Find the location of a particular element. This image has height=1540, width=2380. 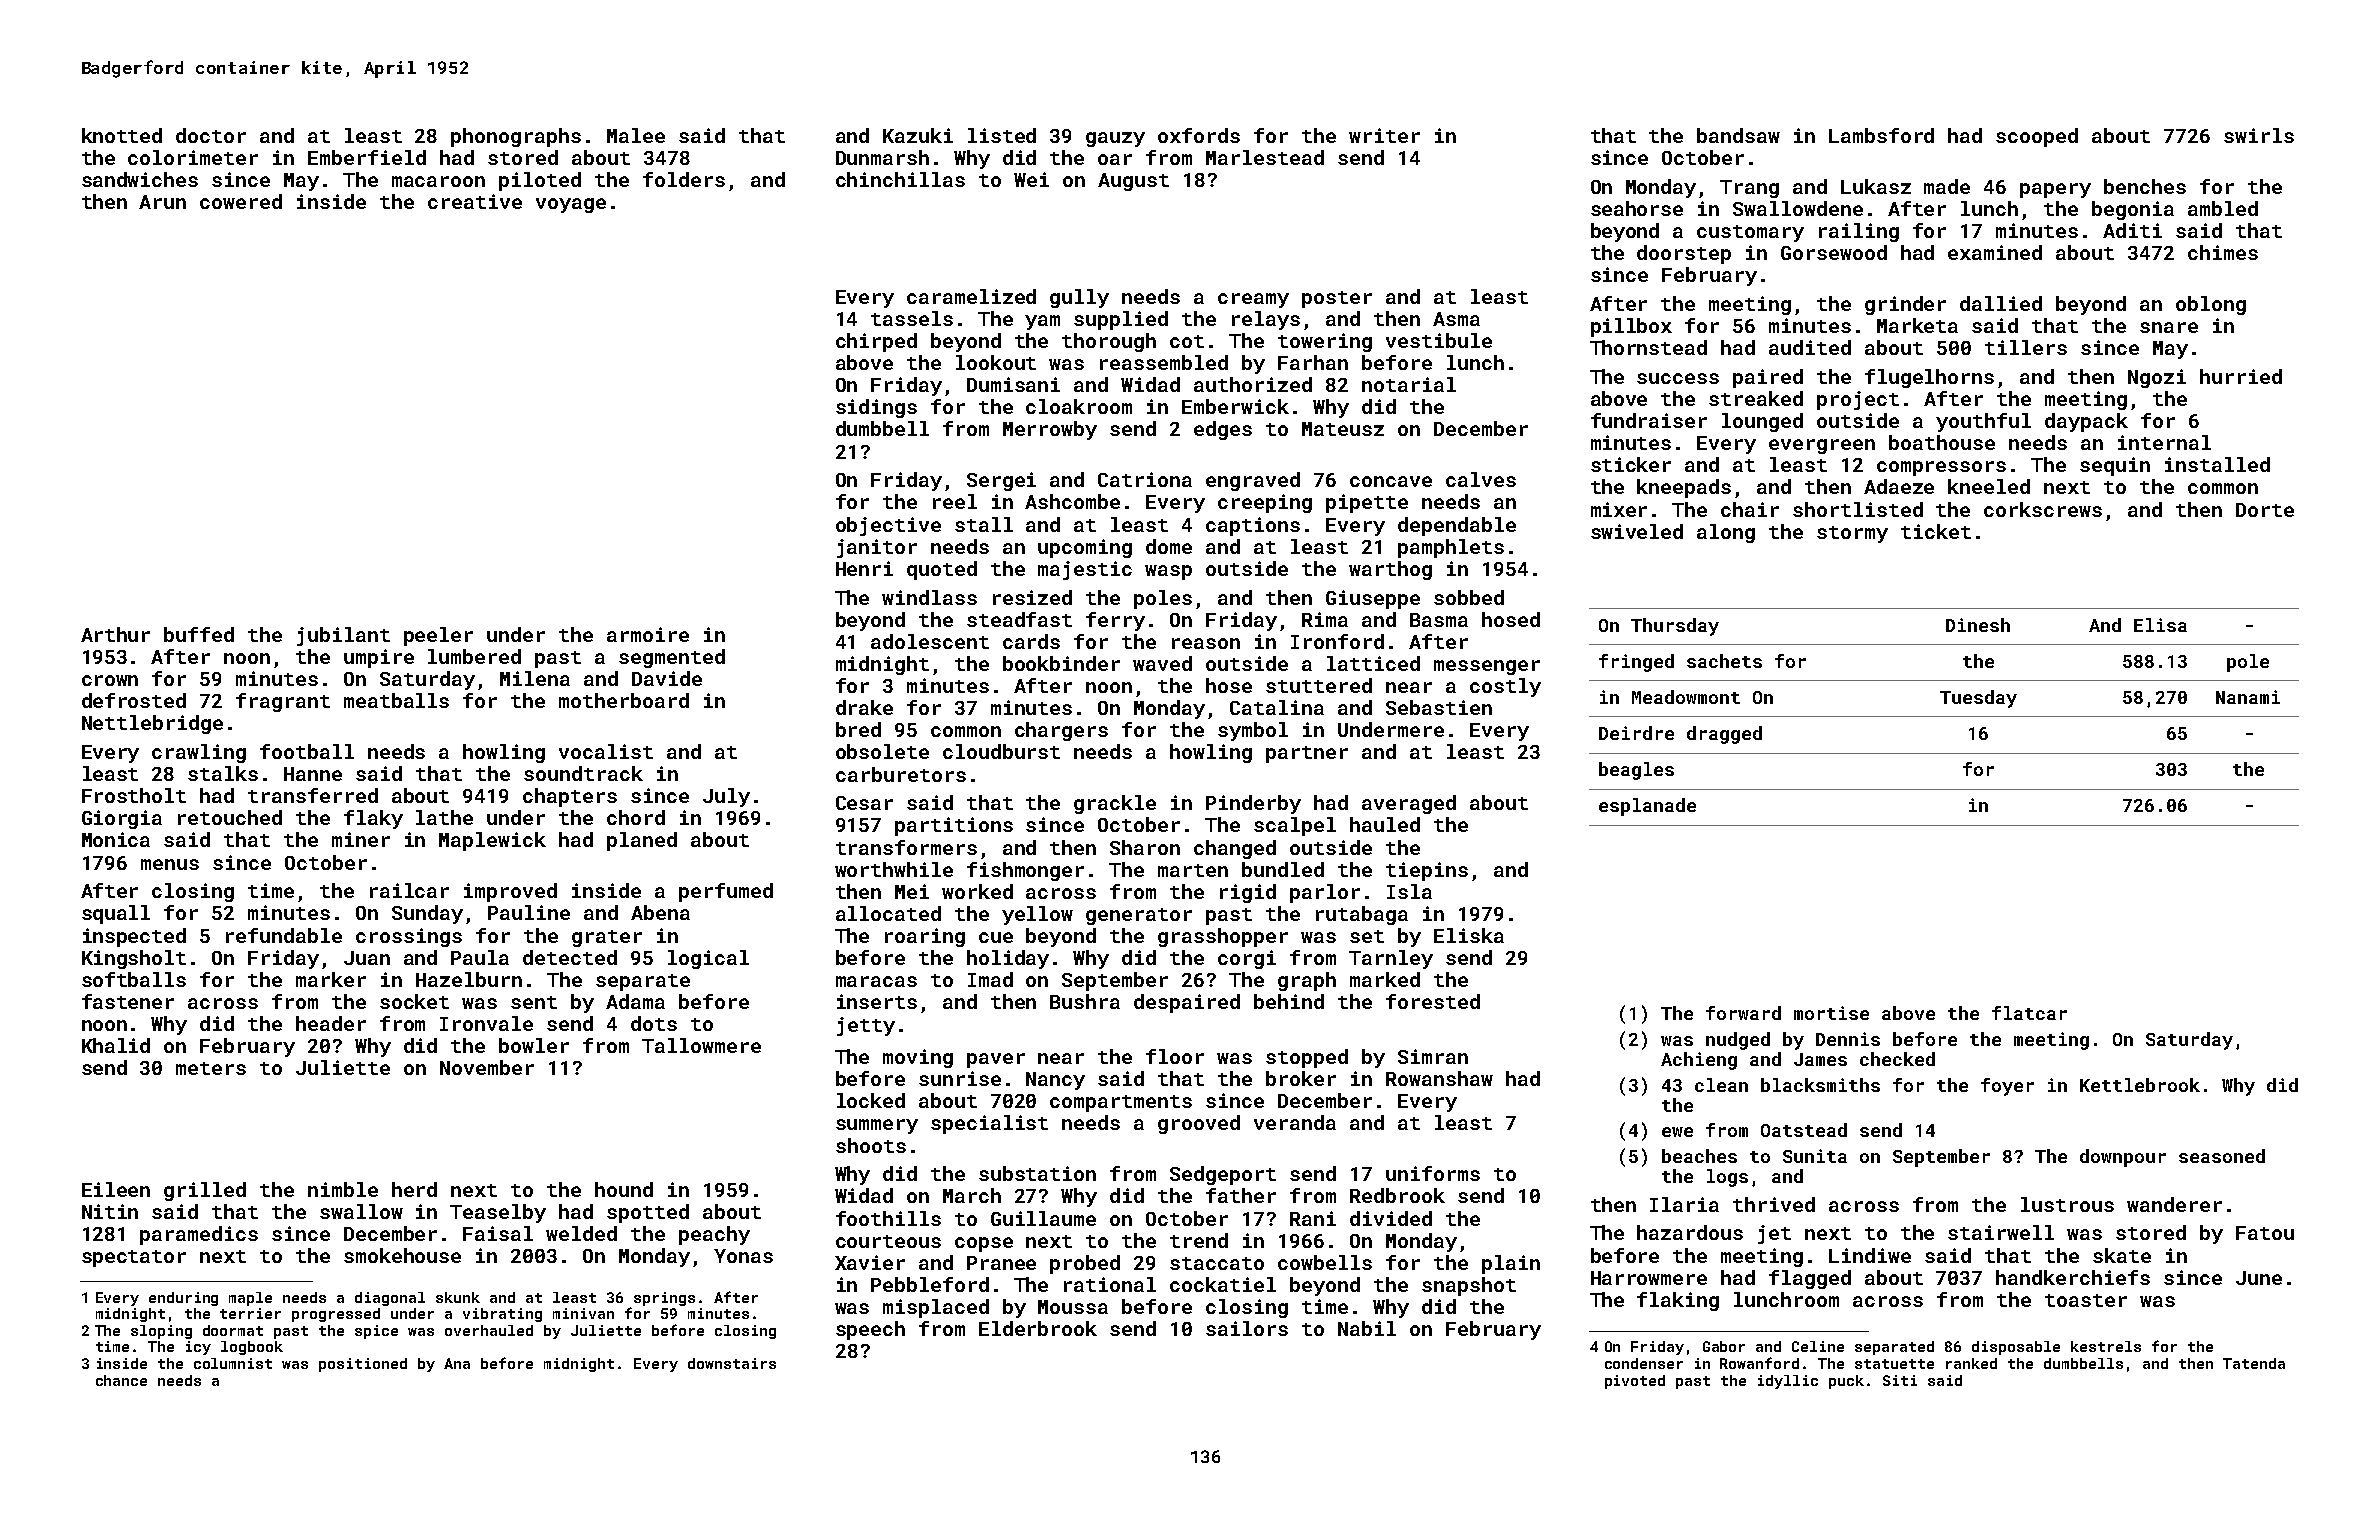

fragrant is located at coordinates (283, 702).
